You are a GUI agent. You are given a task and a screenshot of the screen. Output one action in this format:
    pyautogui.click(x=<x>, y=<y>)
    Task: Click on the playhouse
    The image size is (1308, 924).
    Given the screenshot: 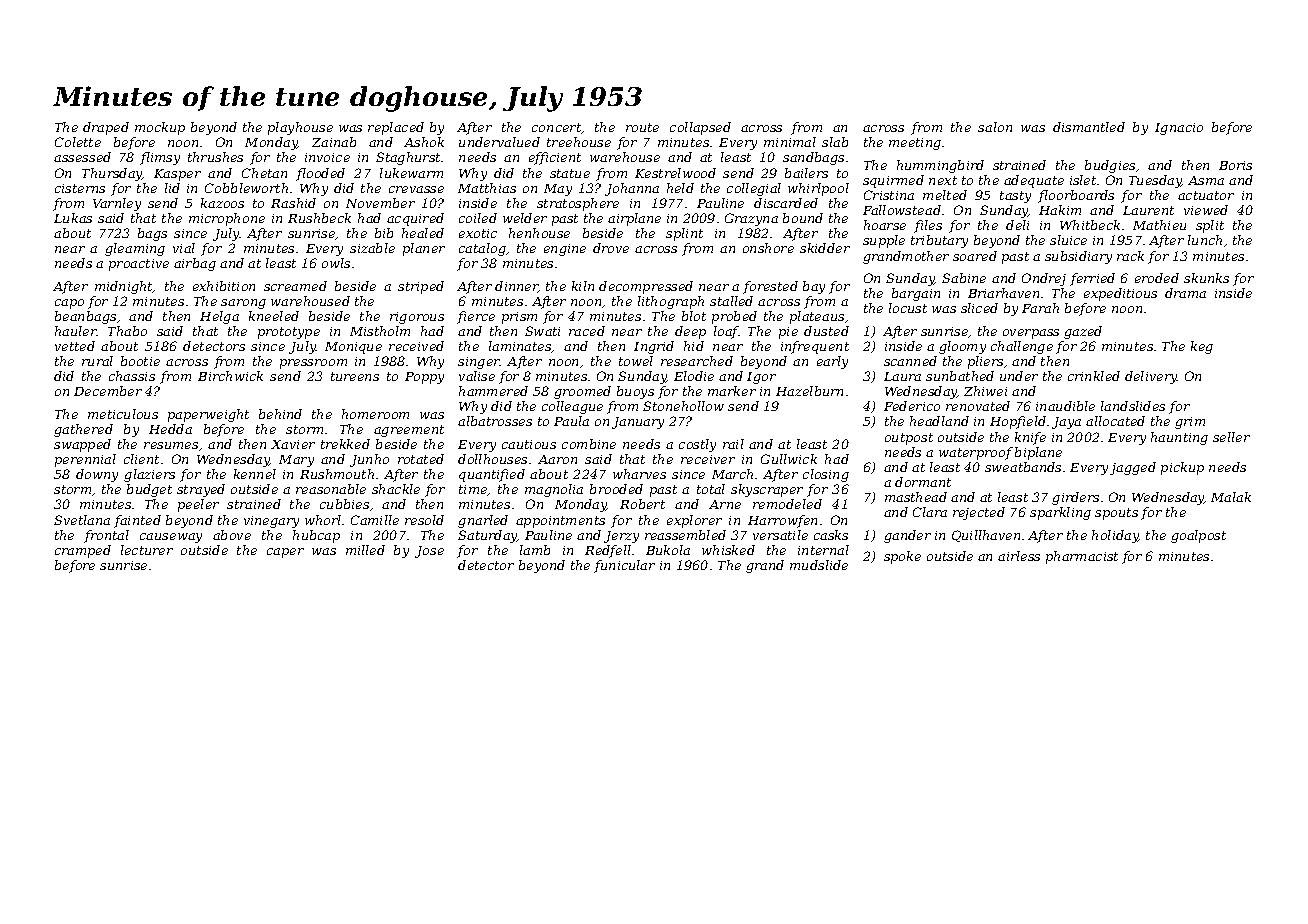 What is the action you would take?
    pyautogui.click(x=300, y=128)
